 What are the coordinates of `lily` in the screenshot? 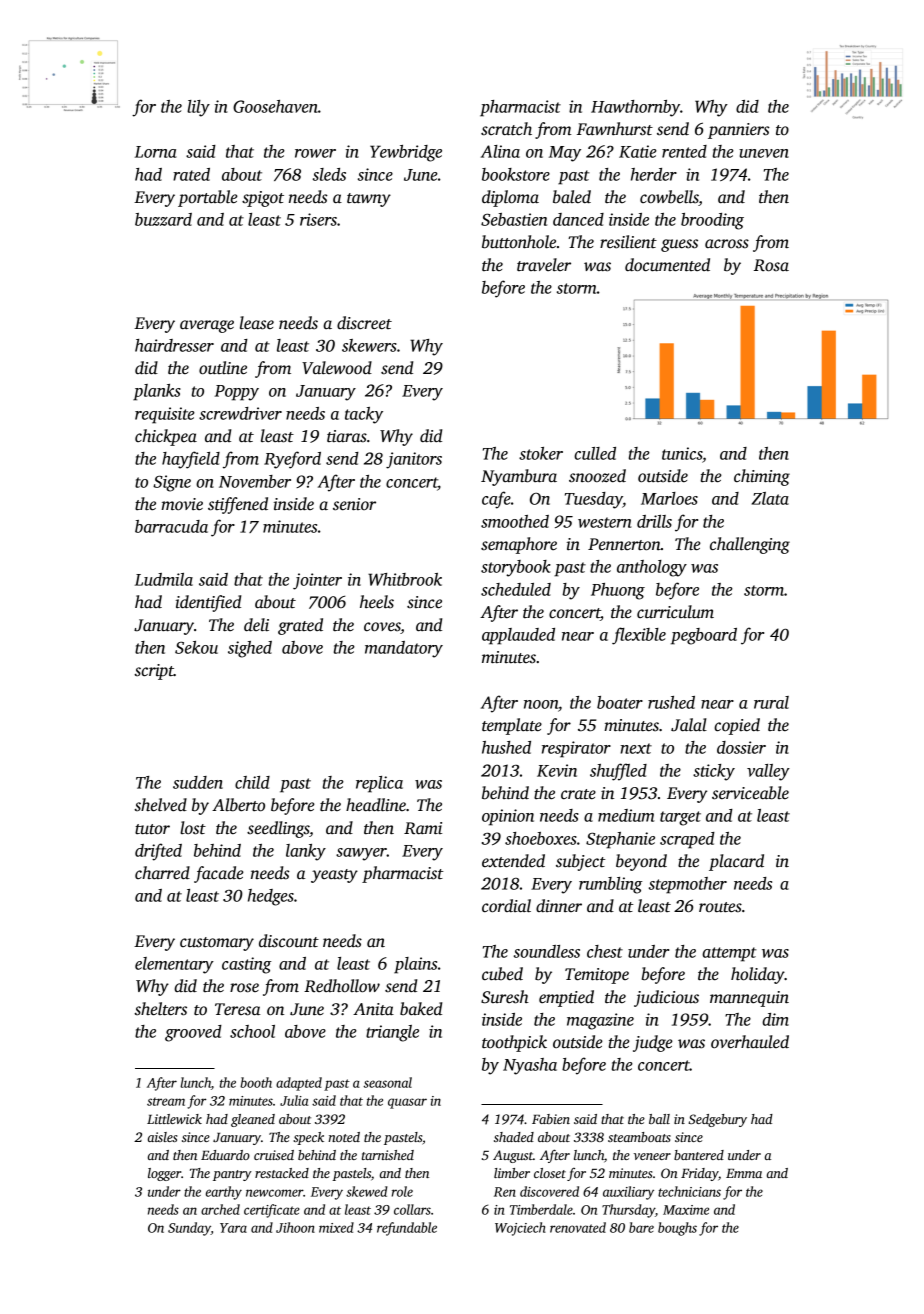 It's located at (198, 108).
